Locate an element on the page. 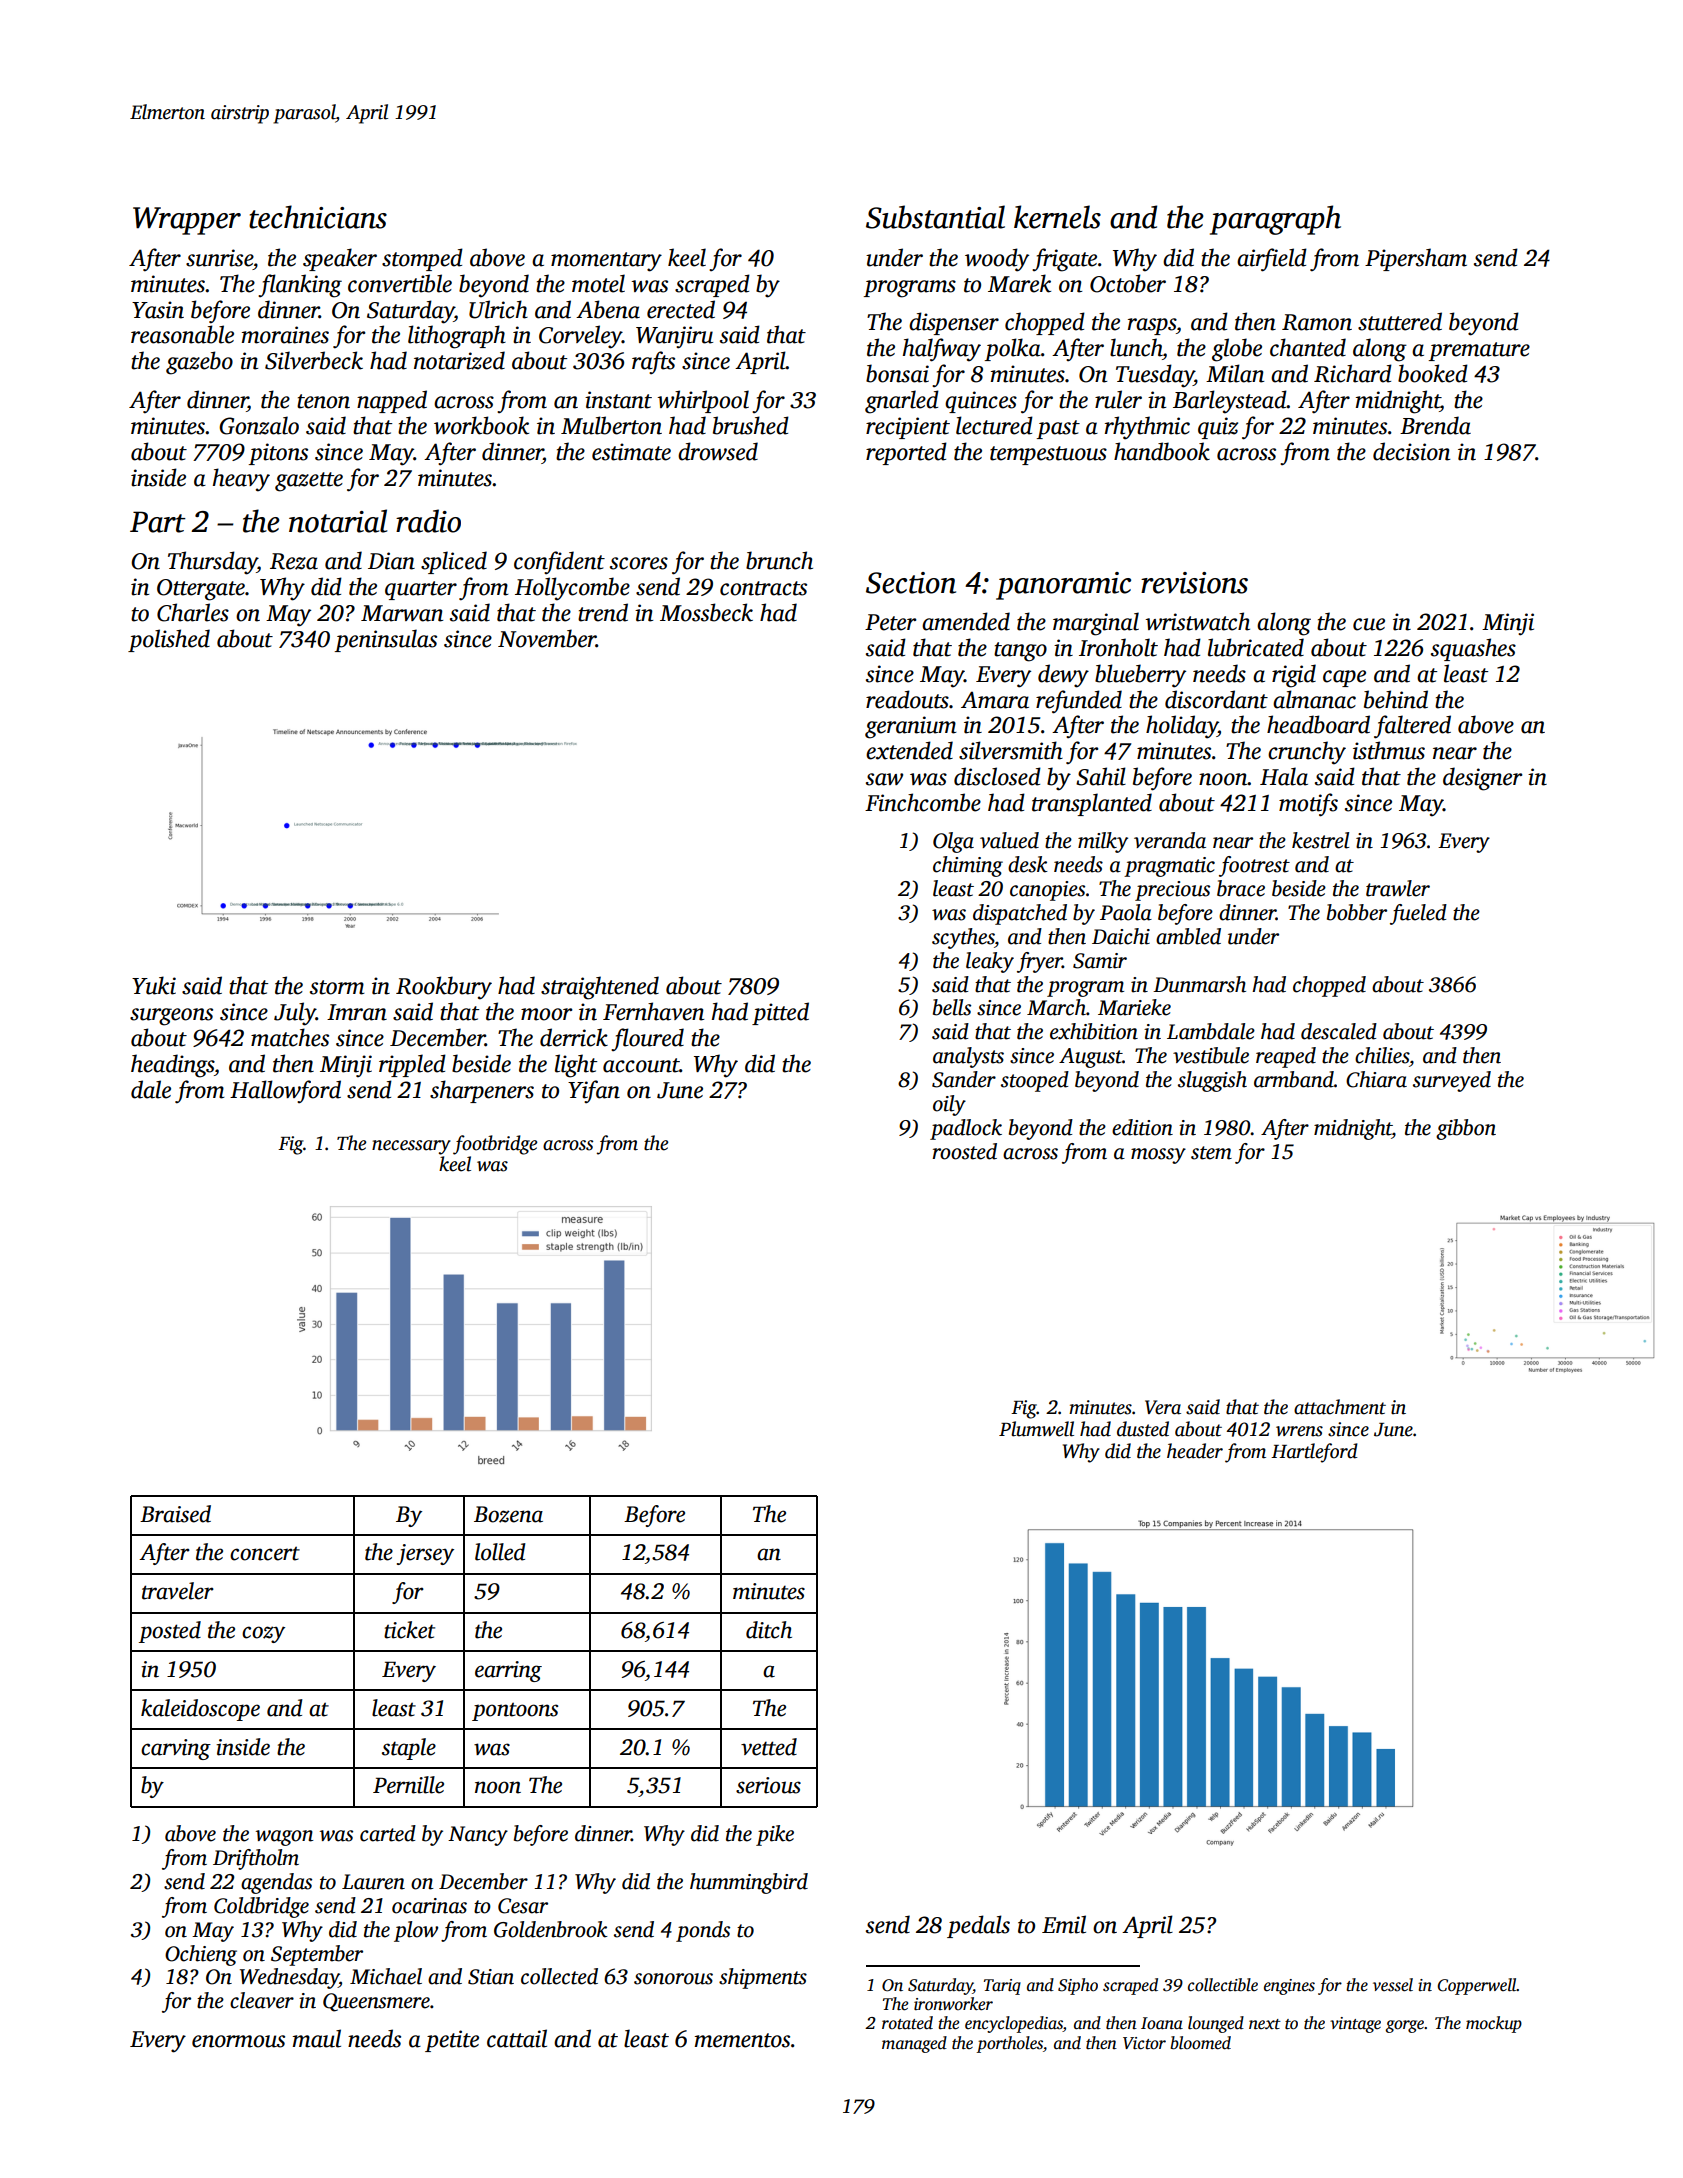 This image has width=1683, height=2178. stomped is located at coordinates (422, 259).
